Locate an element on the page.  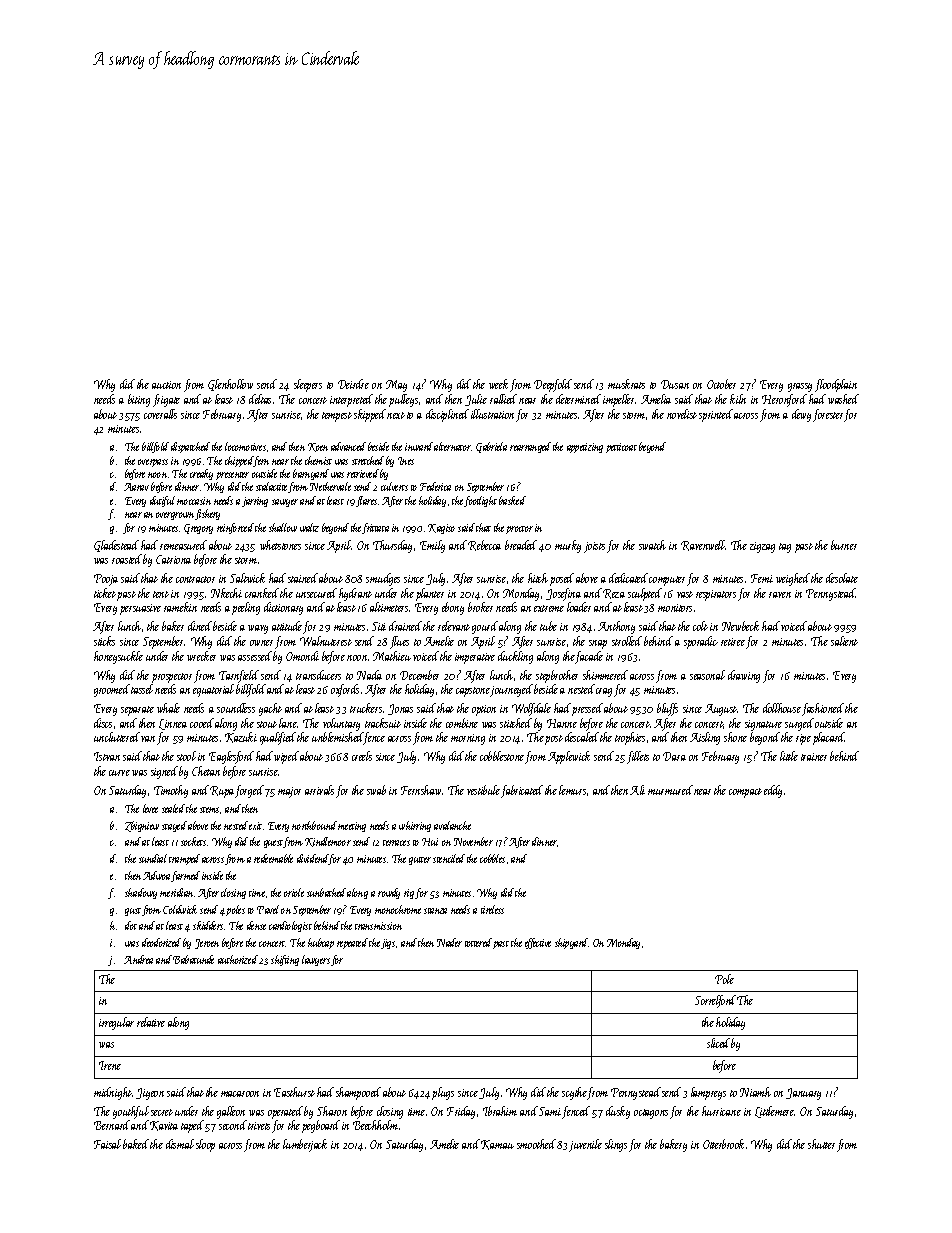
Glenhollow is located at coordinates (230, 385).
